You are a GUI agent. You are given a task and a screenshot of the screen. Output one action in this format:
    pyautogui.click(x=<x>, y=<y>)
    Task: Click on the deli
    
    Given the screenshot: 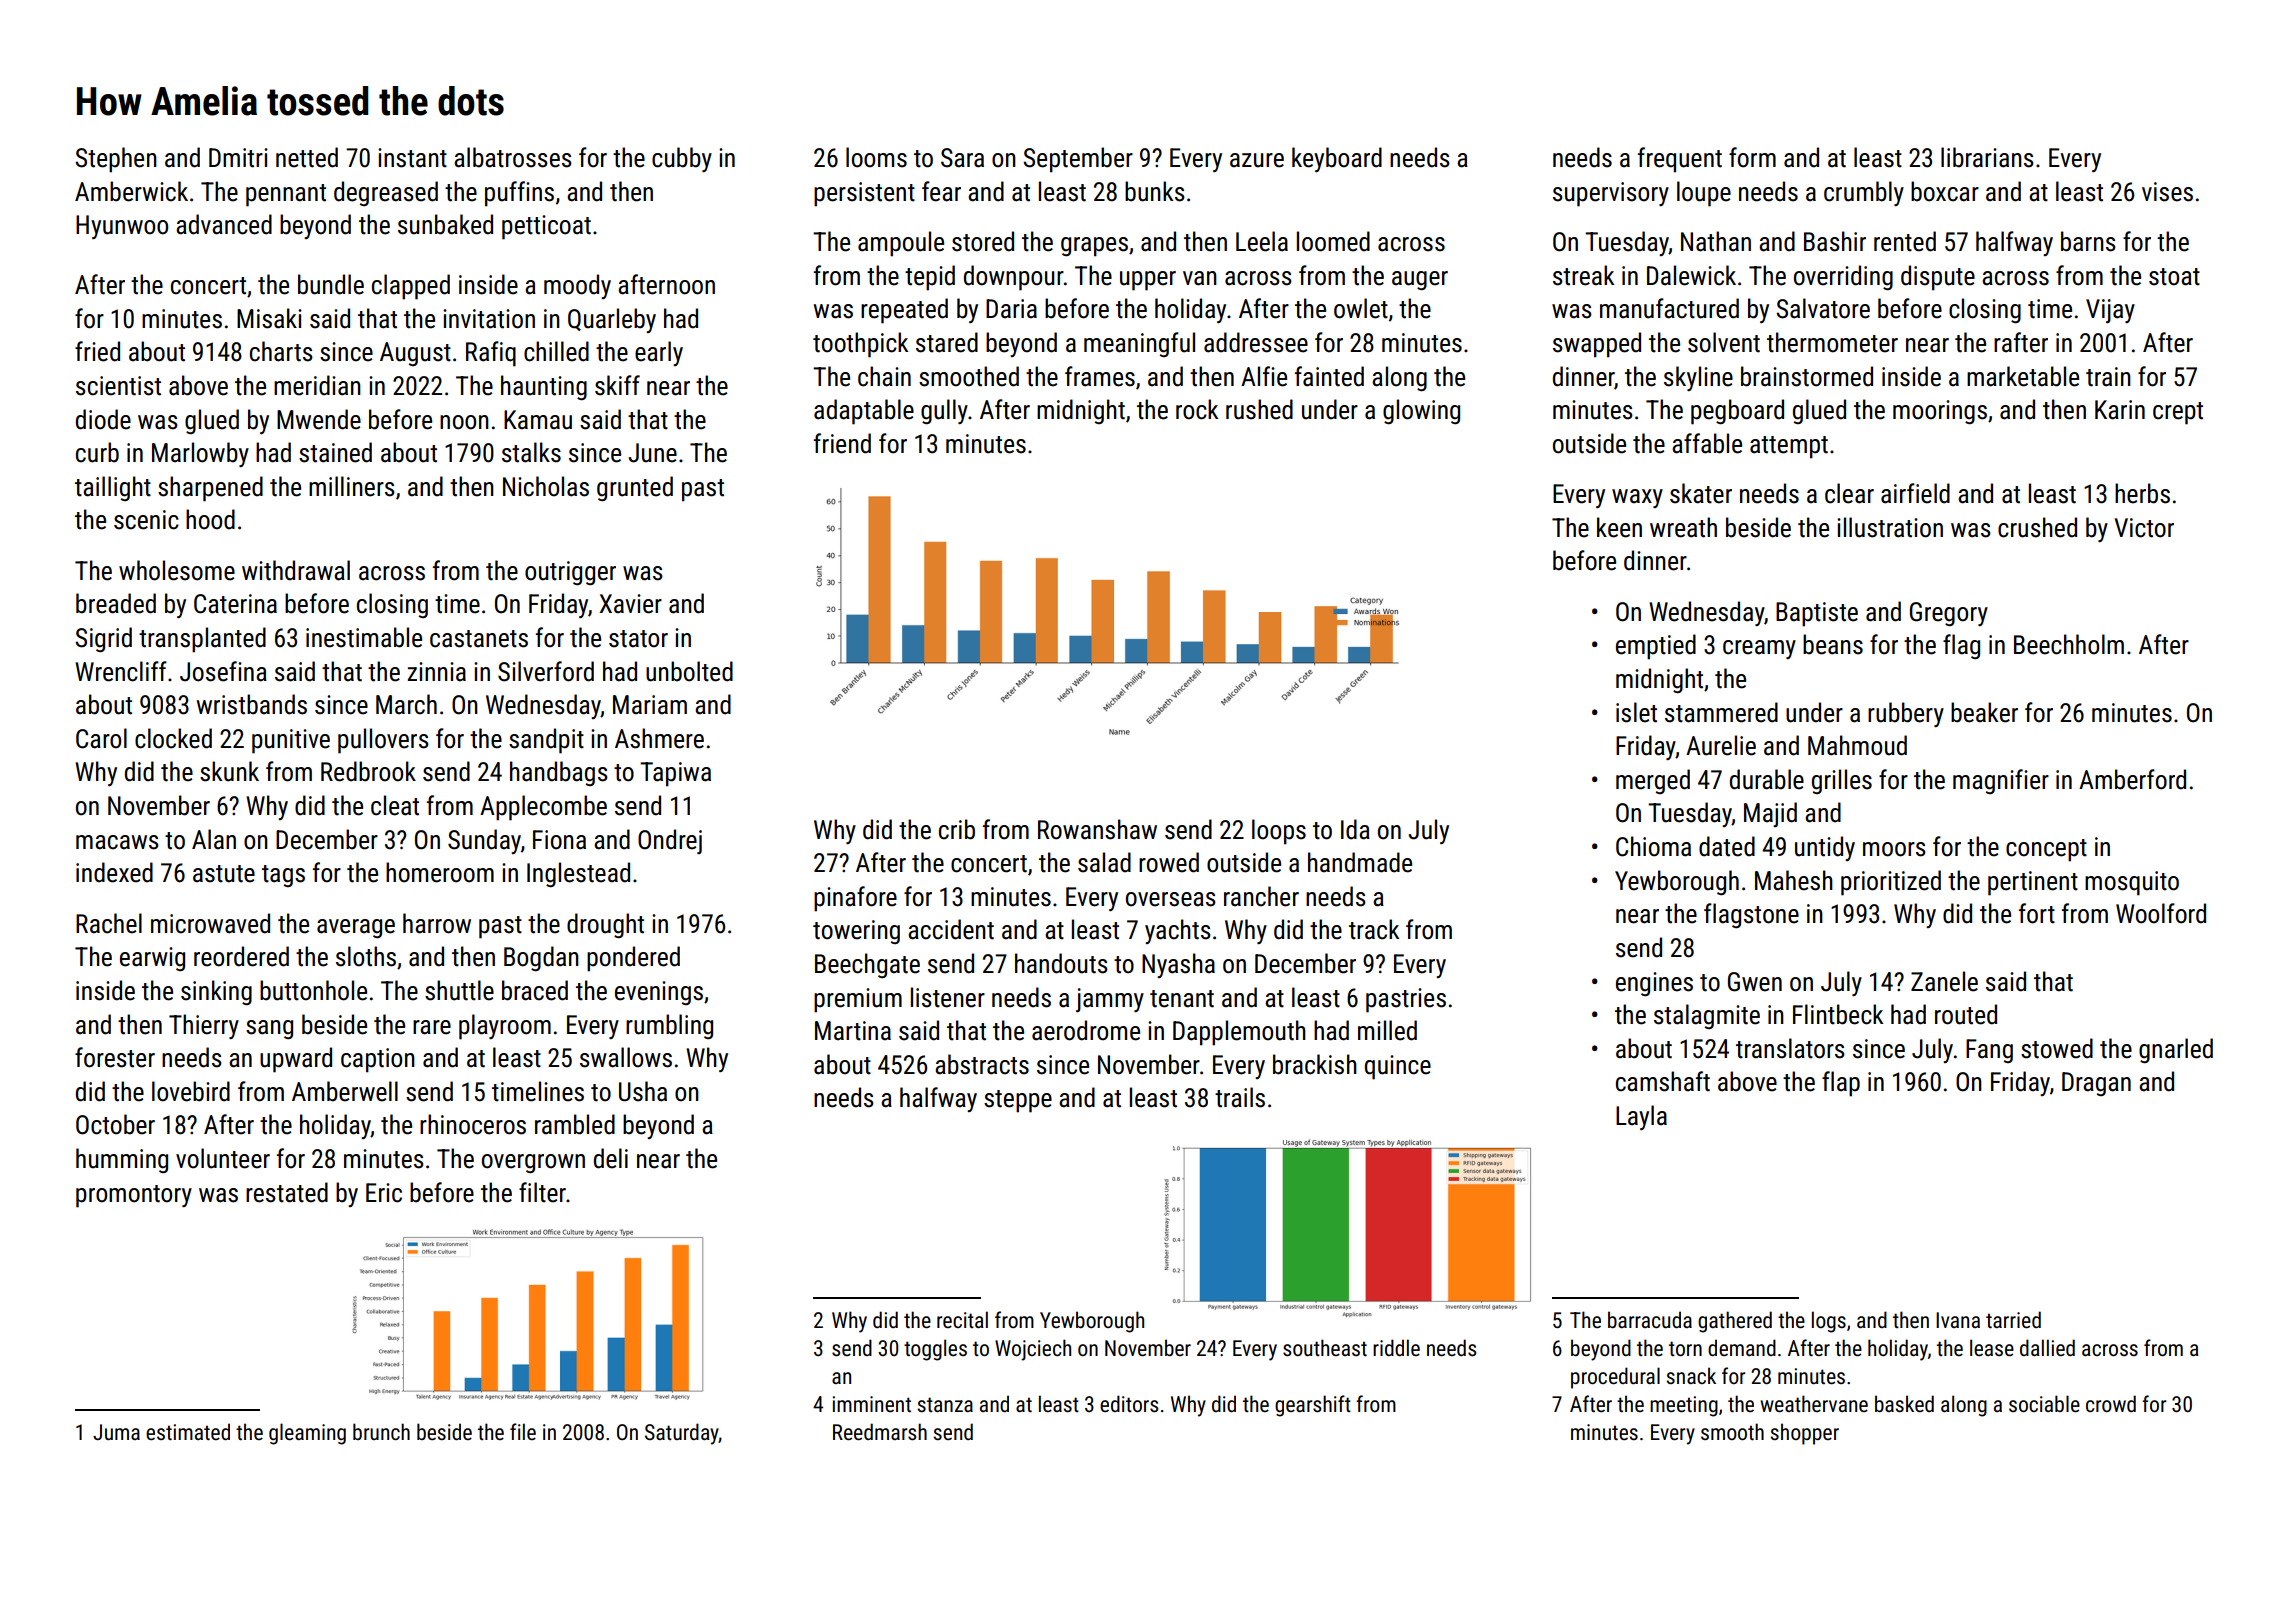 What is the action you would take?
    pyautogui.click(x=611, y=1158)
